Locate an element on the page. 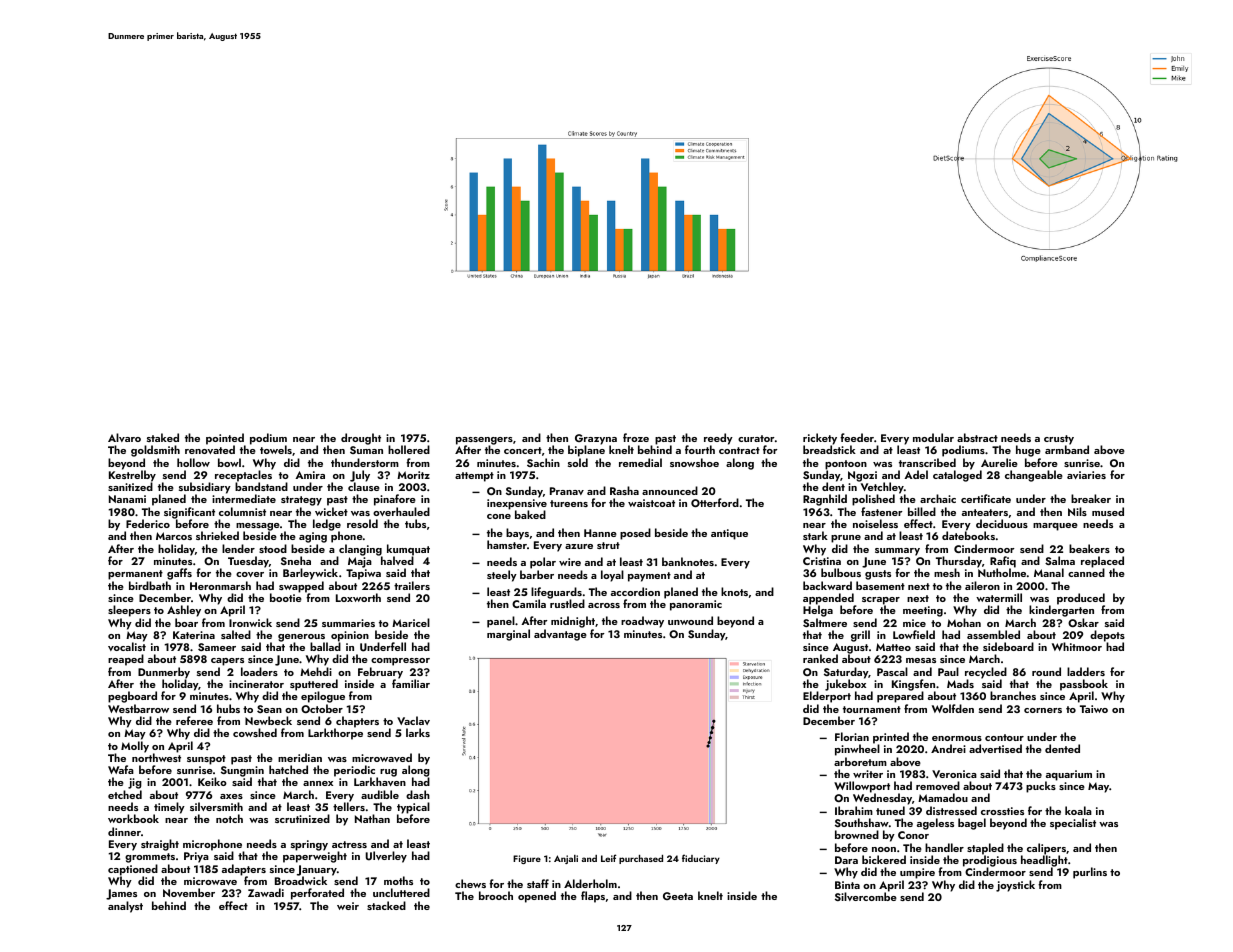 This image has width=1233, height=952. Westbarrow is located at coordinates (138, 708).
